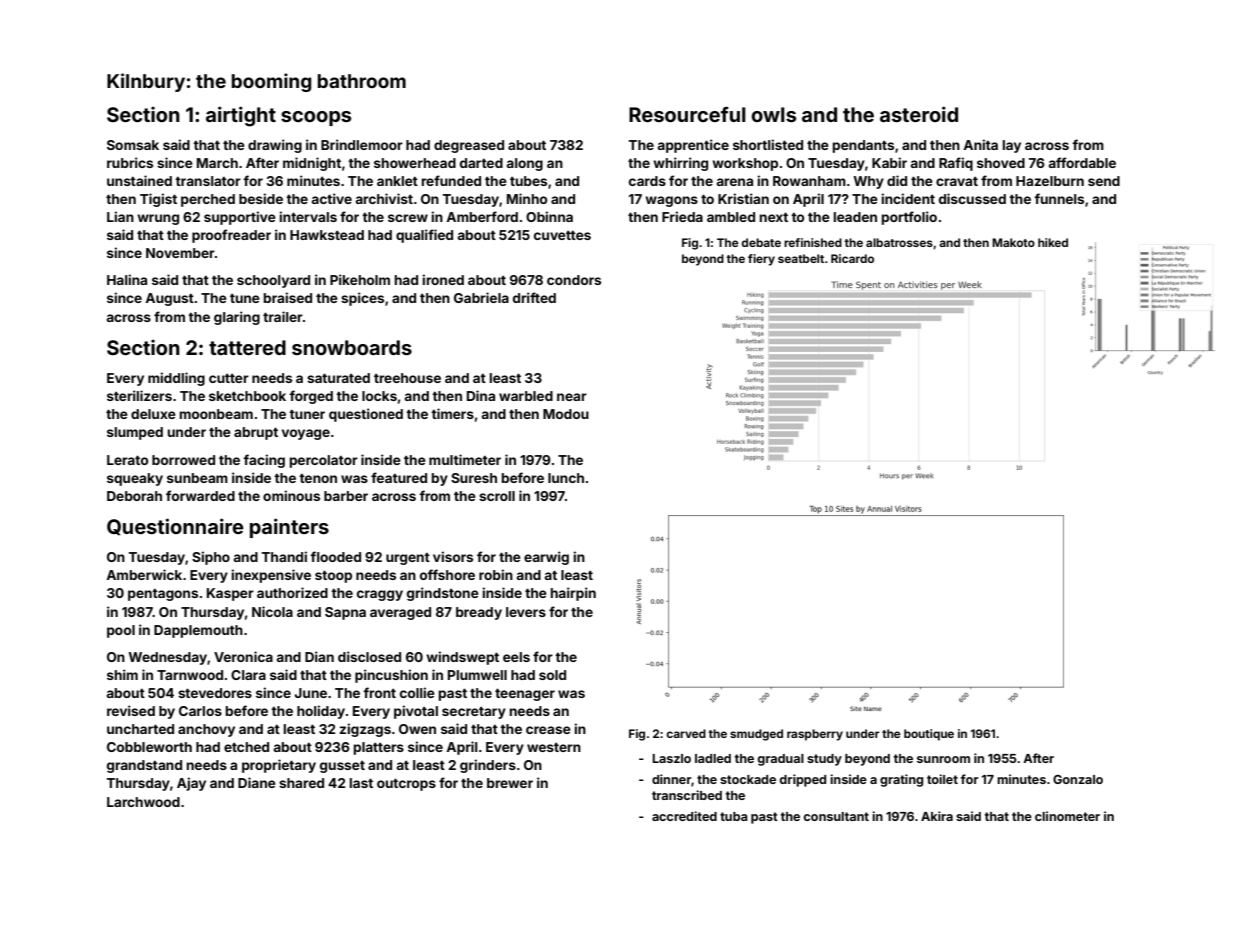 Image resolution: width=1233 pixels, height=952 pixels. What do you see at coordinates (773, 114) in the screenshot?
I see `owls` at bounding box center [773, 114].
